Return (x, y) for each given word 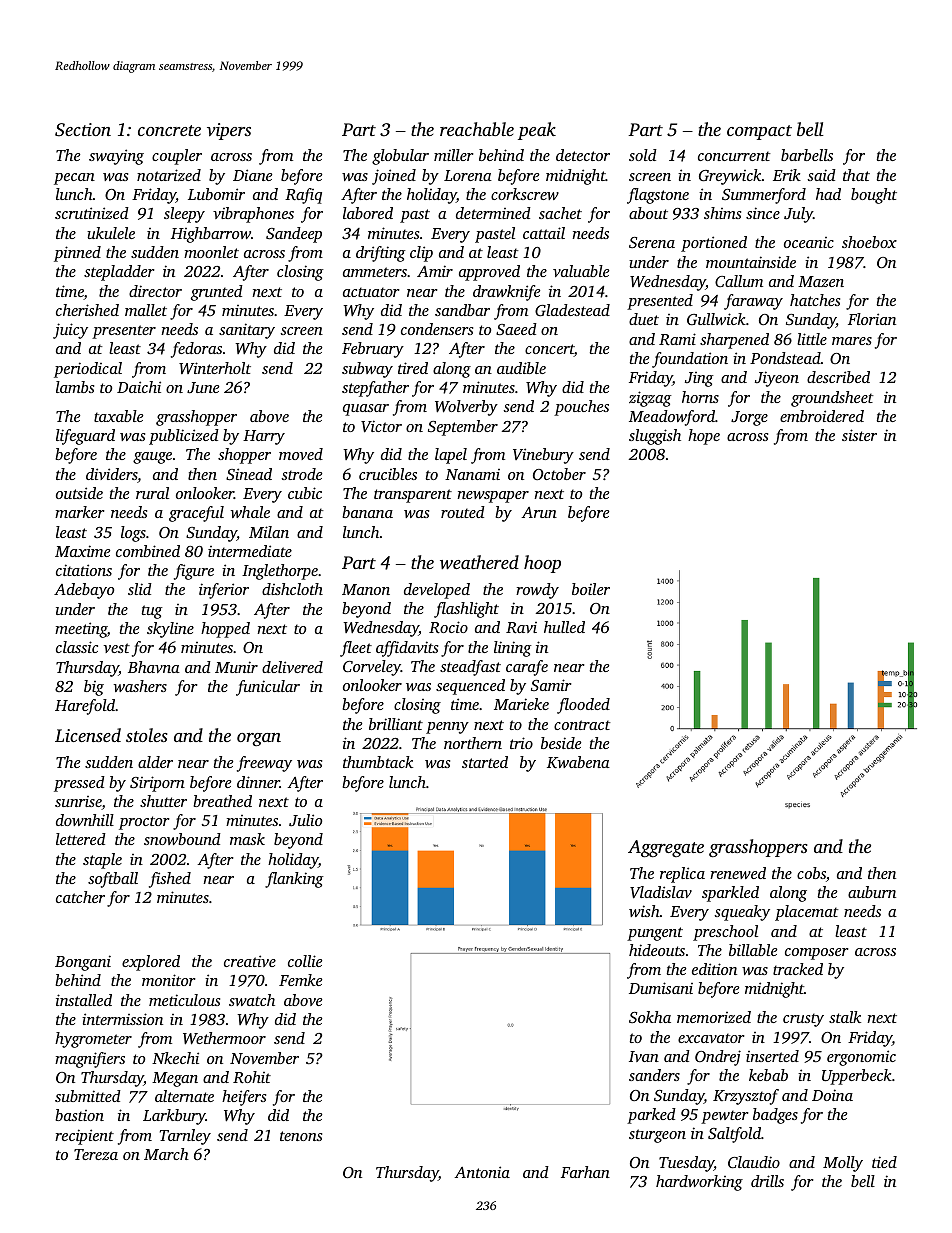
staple (102, 861)
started (485, 762)
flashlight (466, 610)
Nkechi (175, 1058)
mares (852, 341)
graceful (196, 514)
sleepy (184, 215)
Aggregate (666, 848)
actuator (371, 292)
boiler (591, 589)
